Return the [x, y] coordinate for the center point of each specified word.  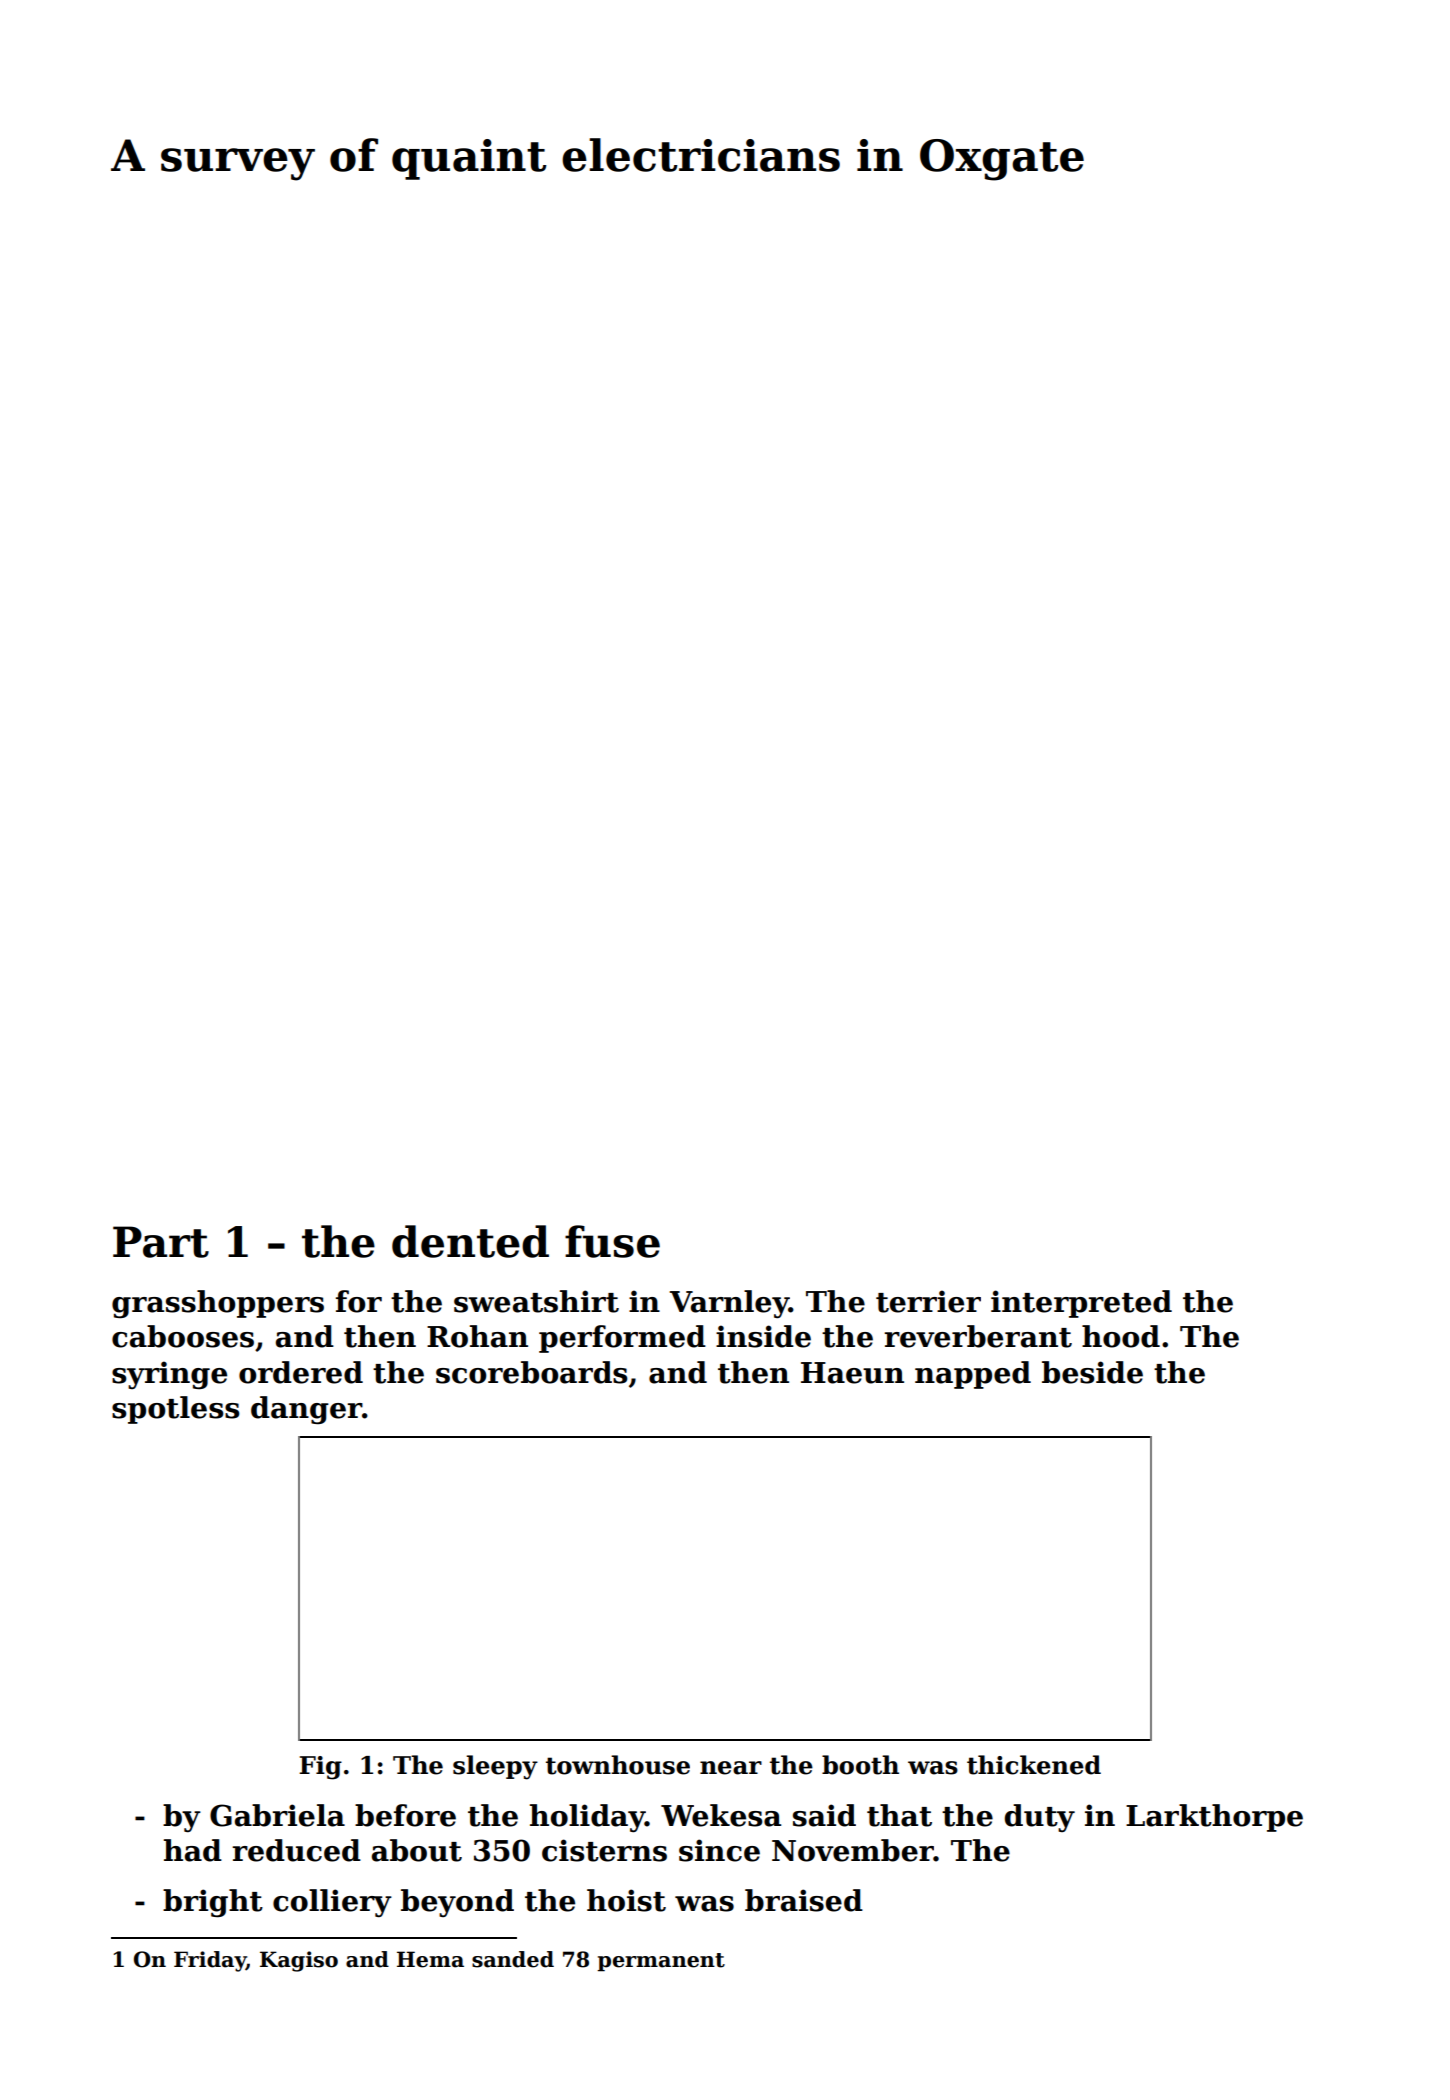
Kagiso [299, 1961]
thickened [1034, 1765]
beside [1092, 1372]
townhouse [618, 1765]
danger [306, 1410]
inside [763, 1336]
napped [973, 1375]
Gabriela [277, 1815]
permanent [661, 1962]
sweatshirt [536, 1301]
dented [470, 1241]
